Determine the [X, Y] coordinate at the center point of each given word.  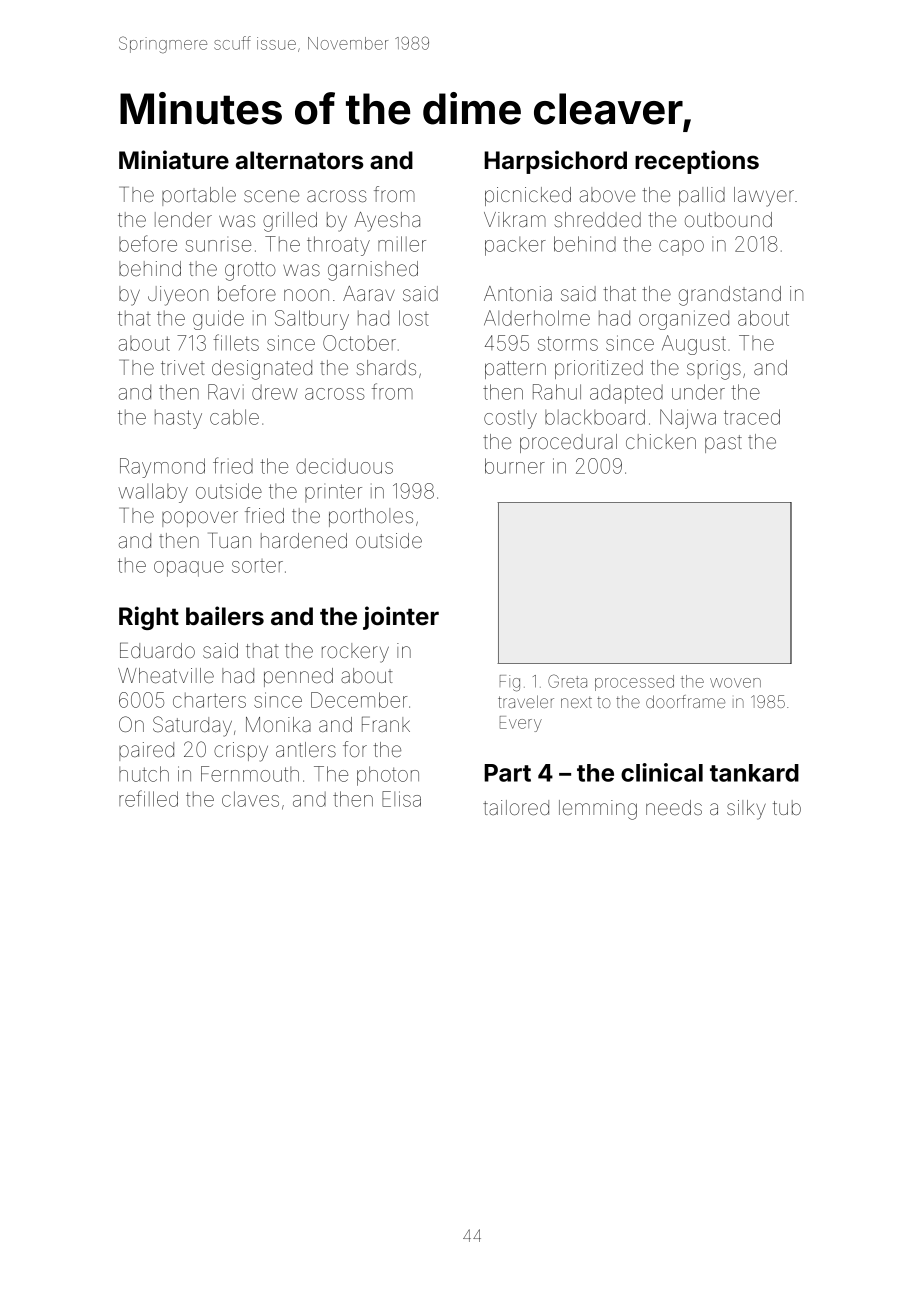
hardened [304, 540]
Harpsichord [555, 162]
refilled [148, 798]
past [723, 444]
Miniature [174, 160]
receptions [697, 162]
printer [333, 493]
